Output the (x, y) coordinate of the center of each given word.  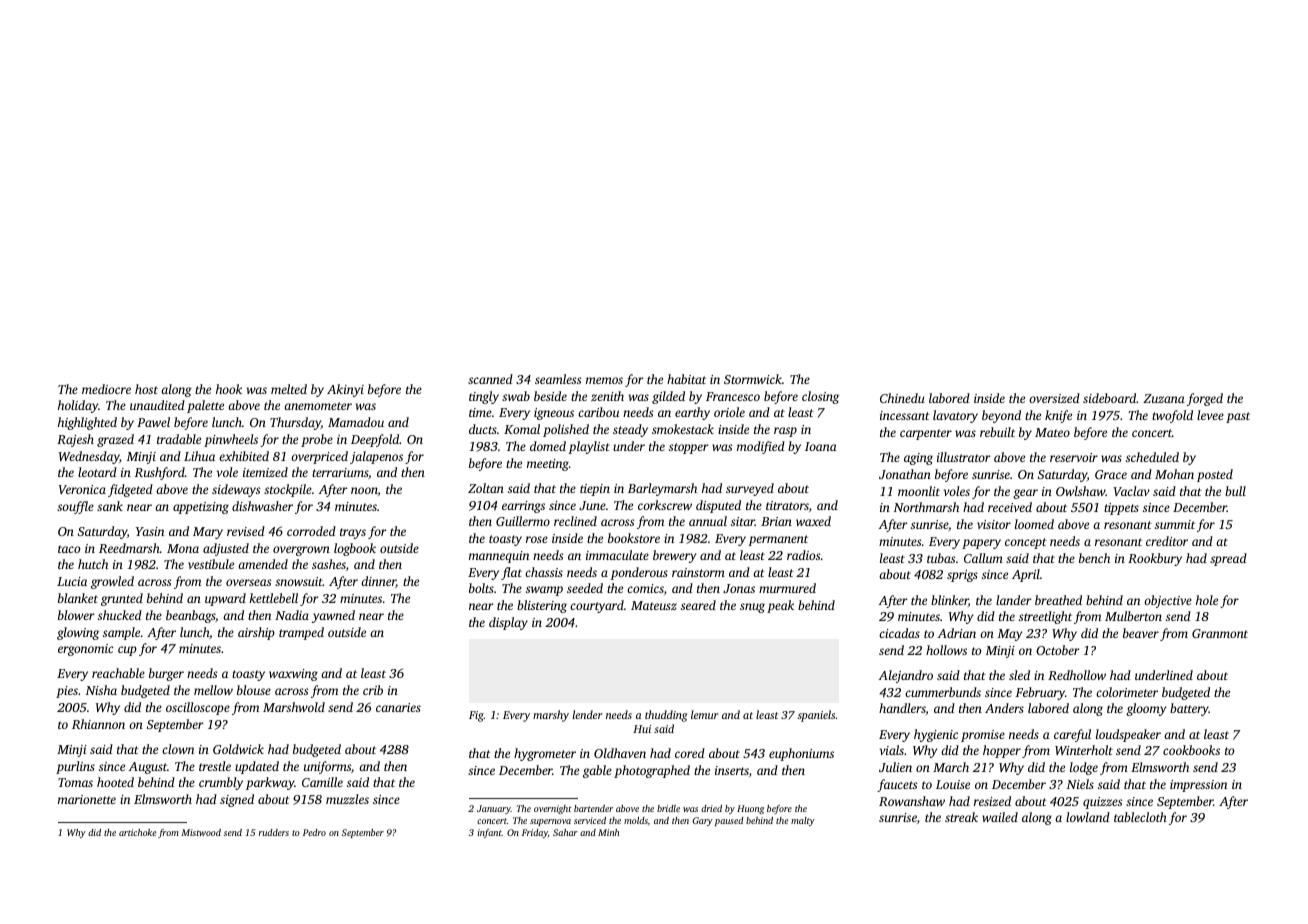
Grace (1111, 474)
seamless (558, 379)
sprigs (962, 576)
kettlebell (274, 598)
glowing (78, 633)
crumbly (221, 783)
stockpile (288, 490)
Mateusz (654, 605)
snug (752, 608)
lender (588, 714)
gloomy (1146, 709)
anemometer (318, 406)
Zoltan (486, 488)
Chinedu (902, 398)
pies (67, 692)
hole (1207, 600)
